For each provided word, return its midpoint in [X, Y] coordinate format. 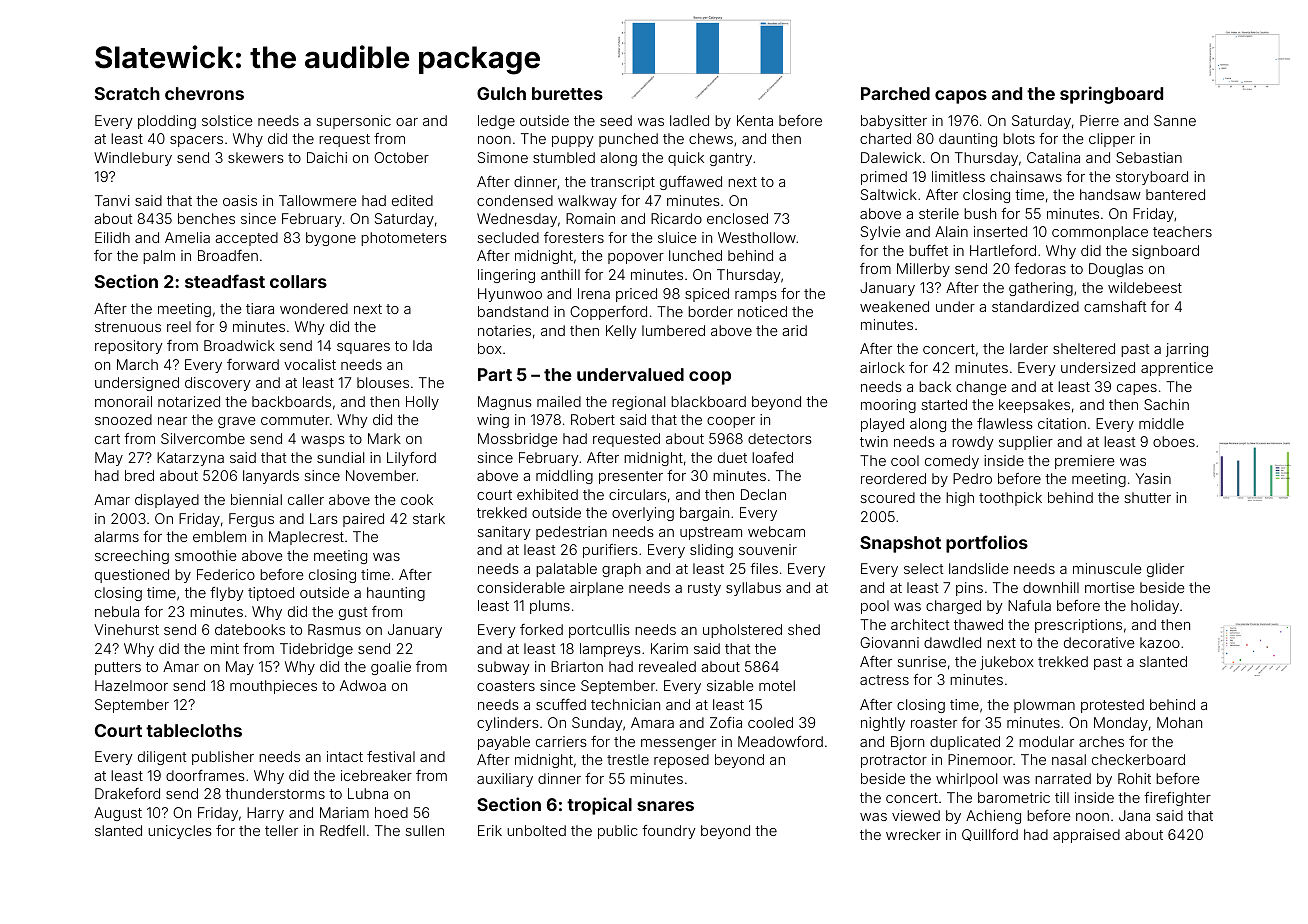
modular [1046, 741]
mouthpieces [273, 687]
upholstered [742, 631]
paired [363, 520]
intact [345, 756]
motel [777, 685]
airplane [597, 589]
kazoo [1160, 642]
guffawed [691, 183]
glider [1165, 570]
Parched [895, 93]
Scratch [127, 93]
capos [961, 97]
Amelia [187, 237]
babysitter [894, 122]
